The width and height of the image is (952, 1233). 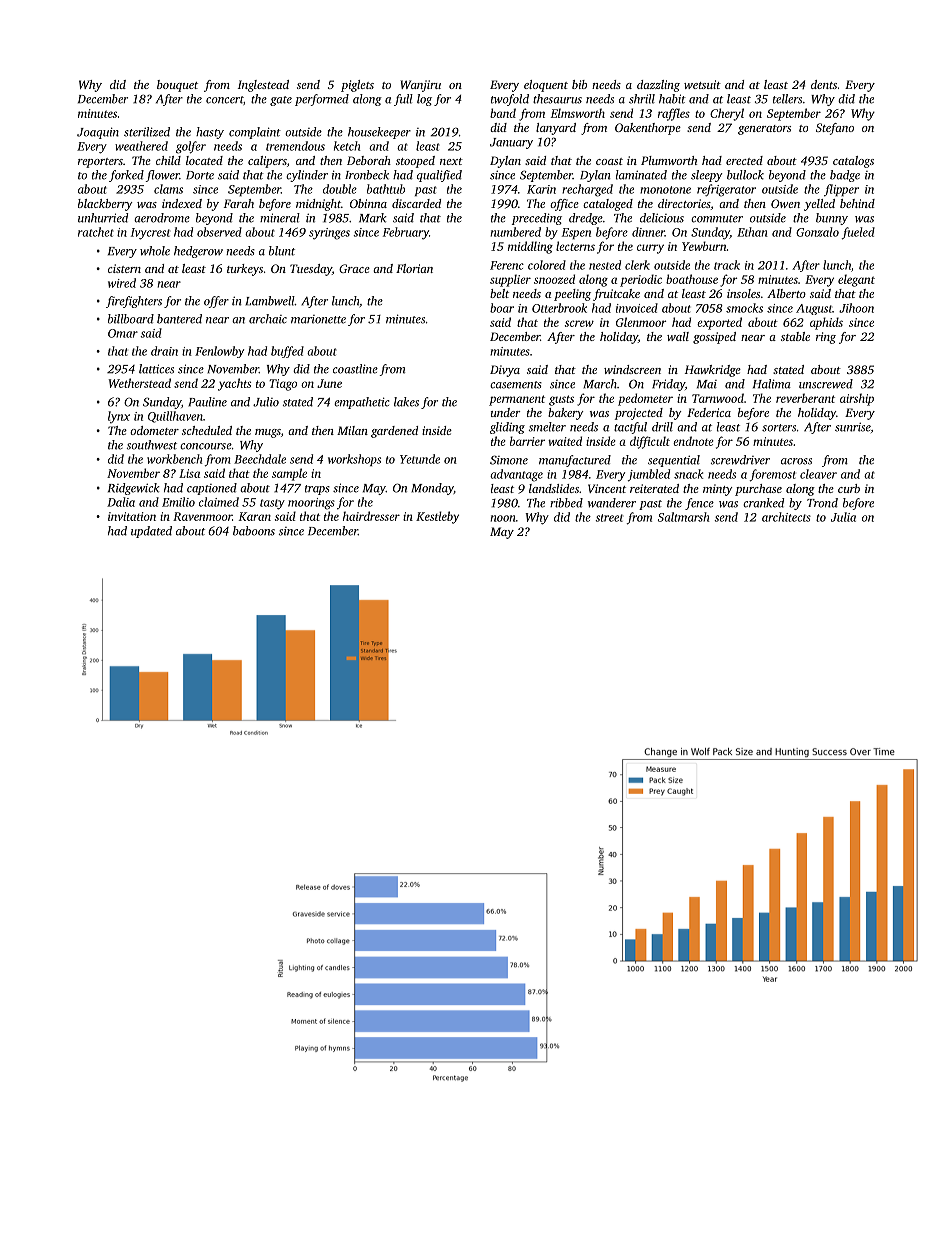 What do you see at coordinates (579, 84) in the image?
I see `bib` at bounding box center [579, 84].
